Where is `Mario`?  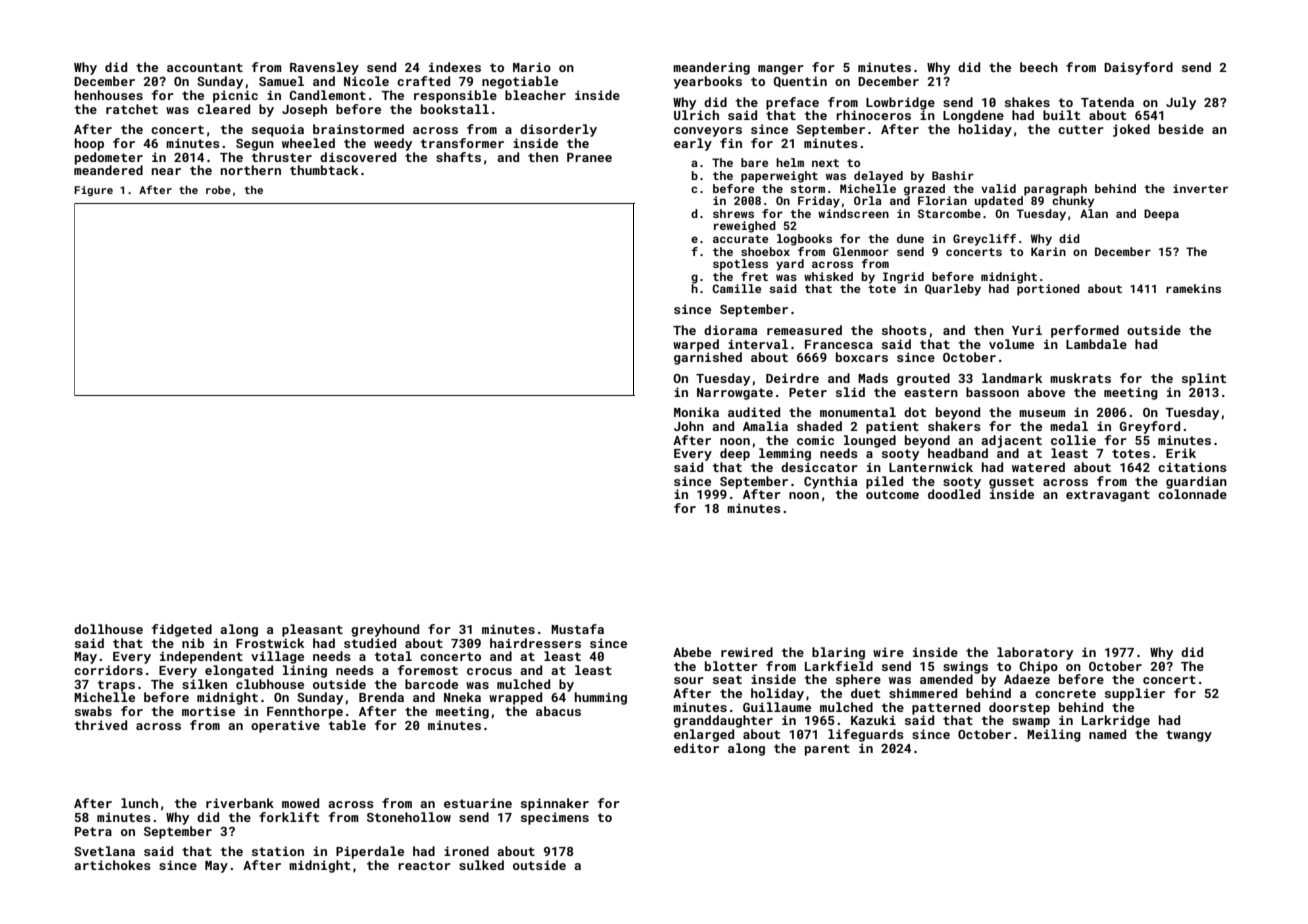 Mario is located at coordinates (532, 67).
